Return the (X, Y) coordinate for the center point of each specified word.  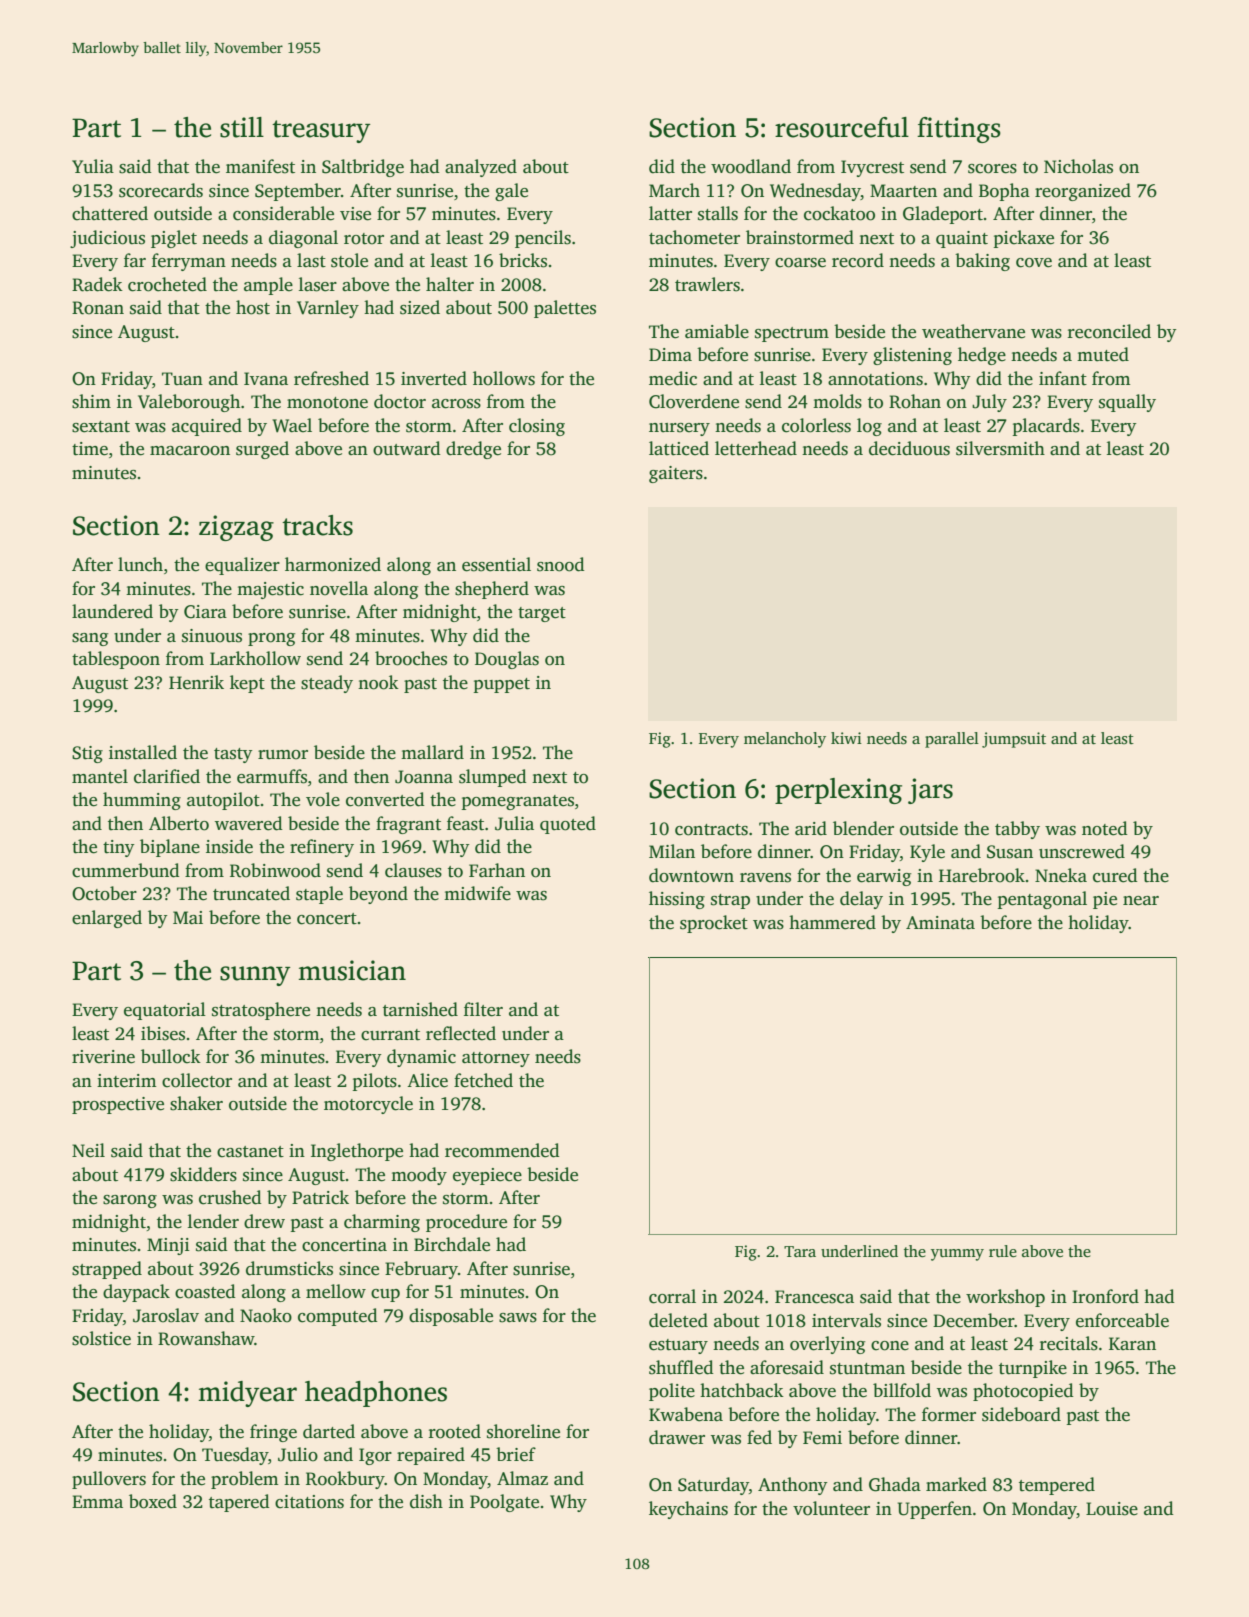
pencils (543, 239)
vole (323, 799)
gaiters (676, 474)
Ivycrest (872, 168)
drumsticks (289, 1268)
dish (426, 1501)
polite (672, 1392)
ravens (765, 878)
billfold (902, 1390)
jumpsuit (1014, 740)
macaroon (190, 451)
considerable (283, 213)
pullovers (109, 1480)
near (1141, 901)
